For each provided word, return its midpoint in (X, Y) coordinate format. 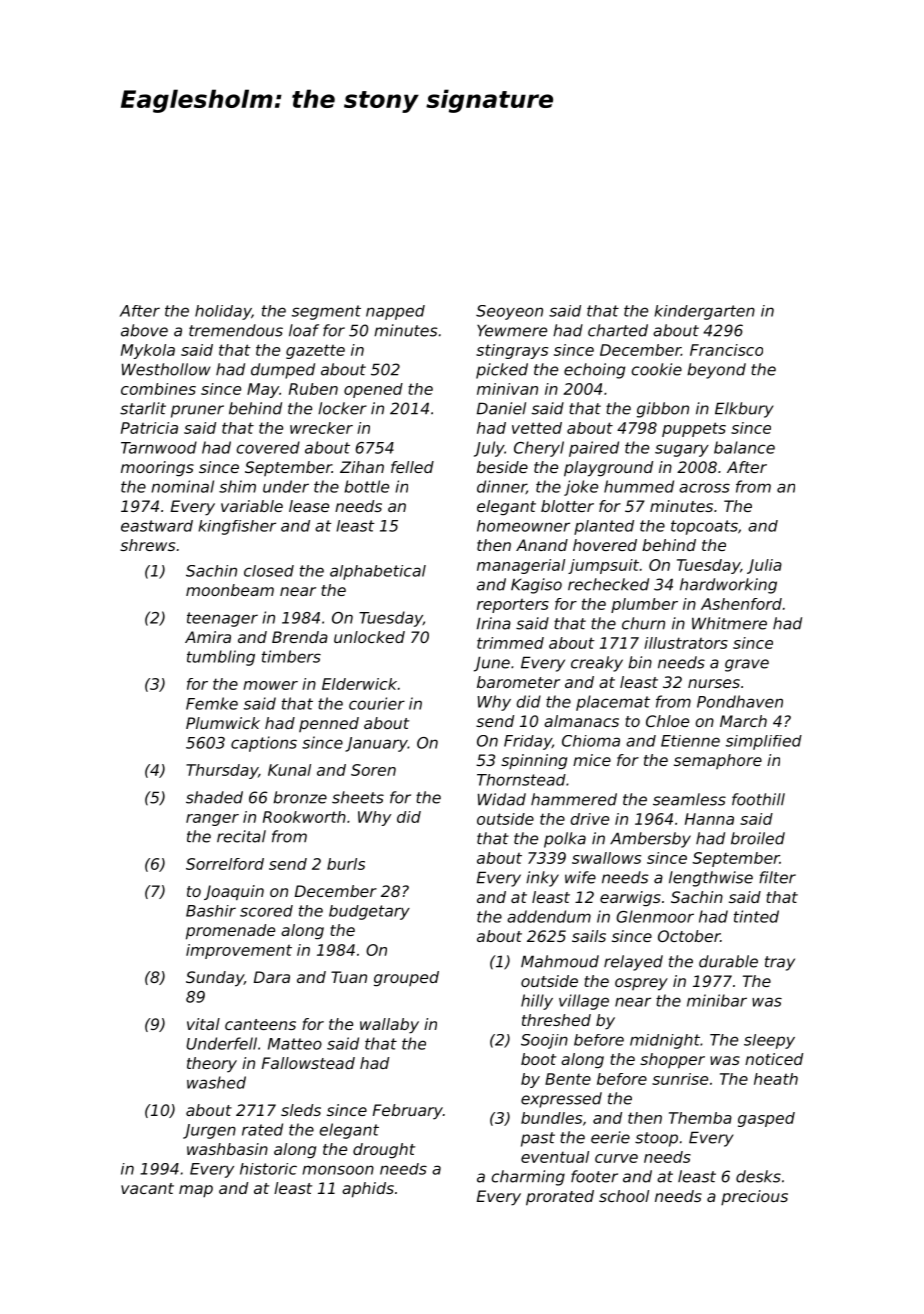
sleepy (769, 1041)
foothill (758, 799)
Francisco (726, 350)
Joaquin (234, 893)
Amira (208, 637)
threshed (556, 1020)
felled (412, 467)
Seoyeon (509, 312)
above (144, 330)
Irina (494, 623)
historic (268, 1169)
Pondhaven (740, 701)
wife (580, 877)
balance (744, 447)
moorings (157, 469)
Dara (272, 977)
